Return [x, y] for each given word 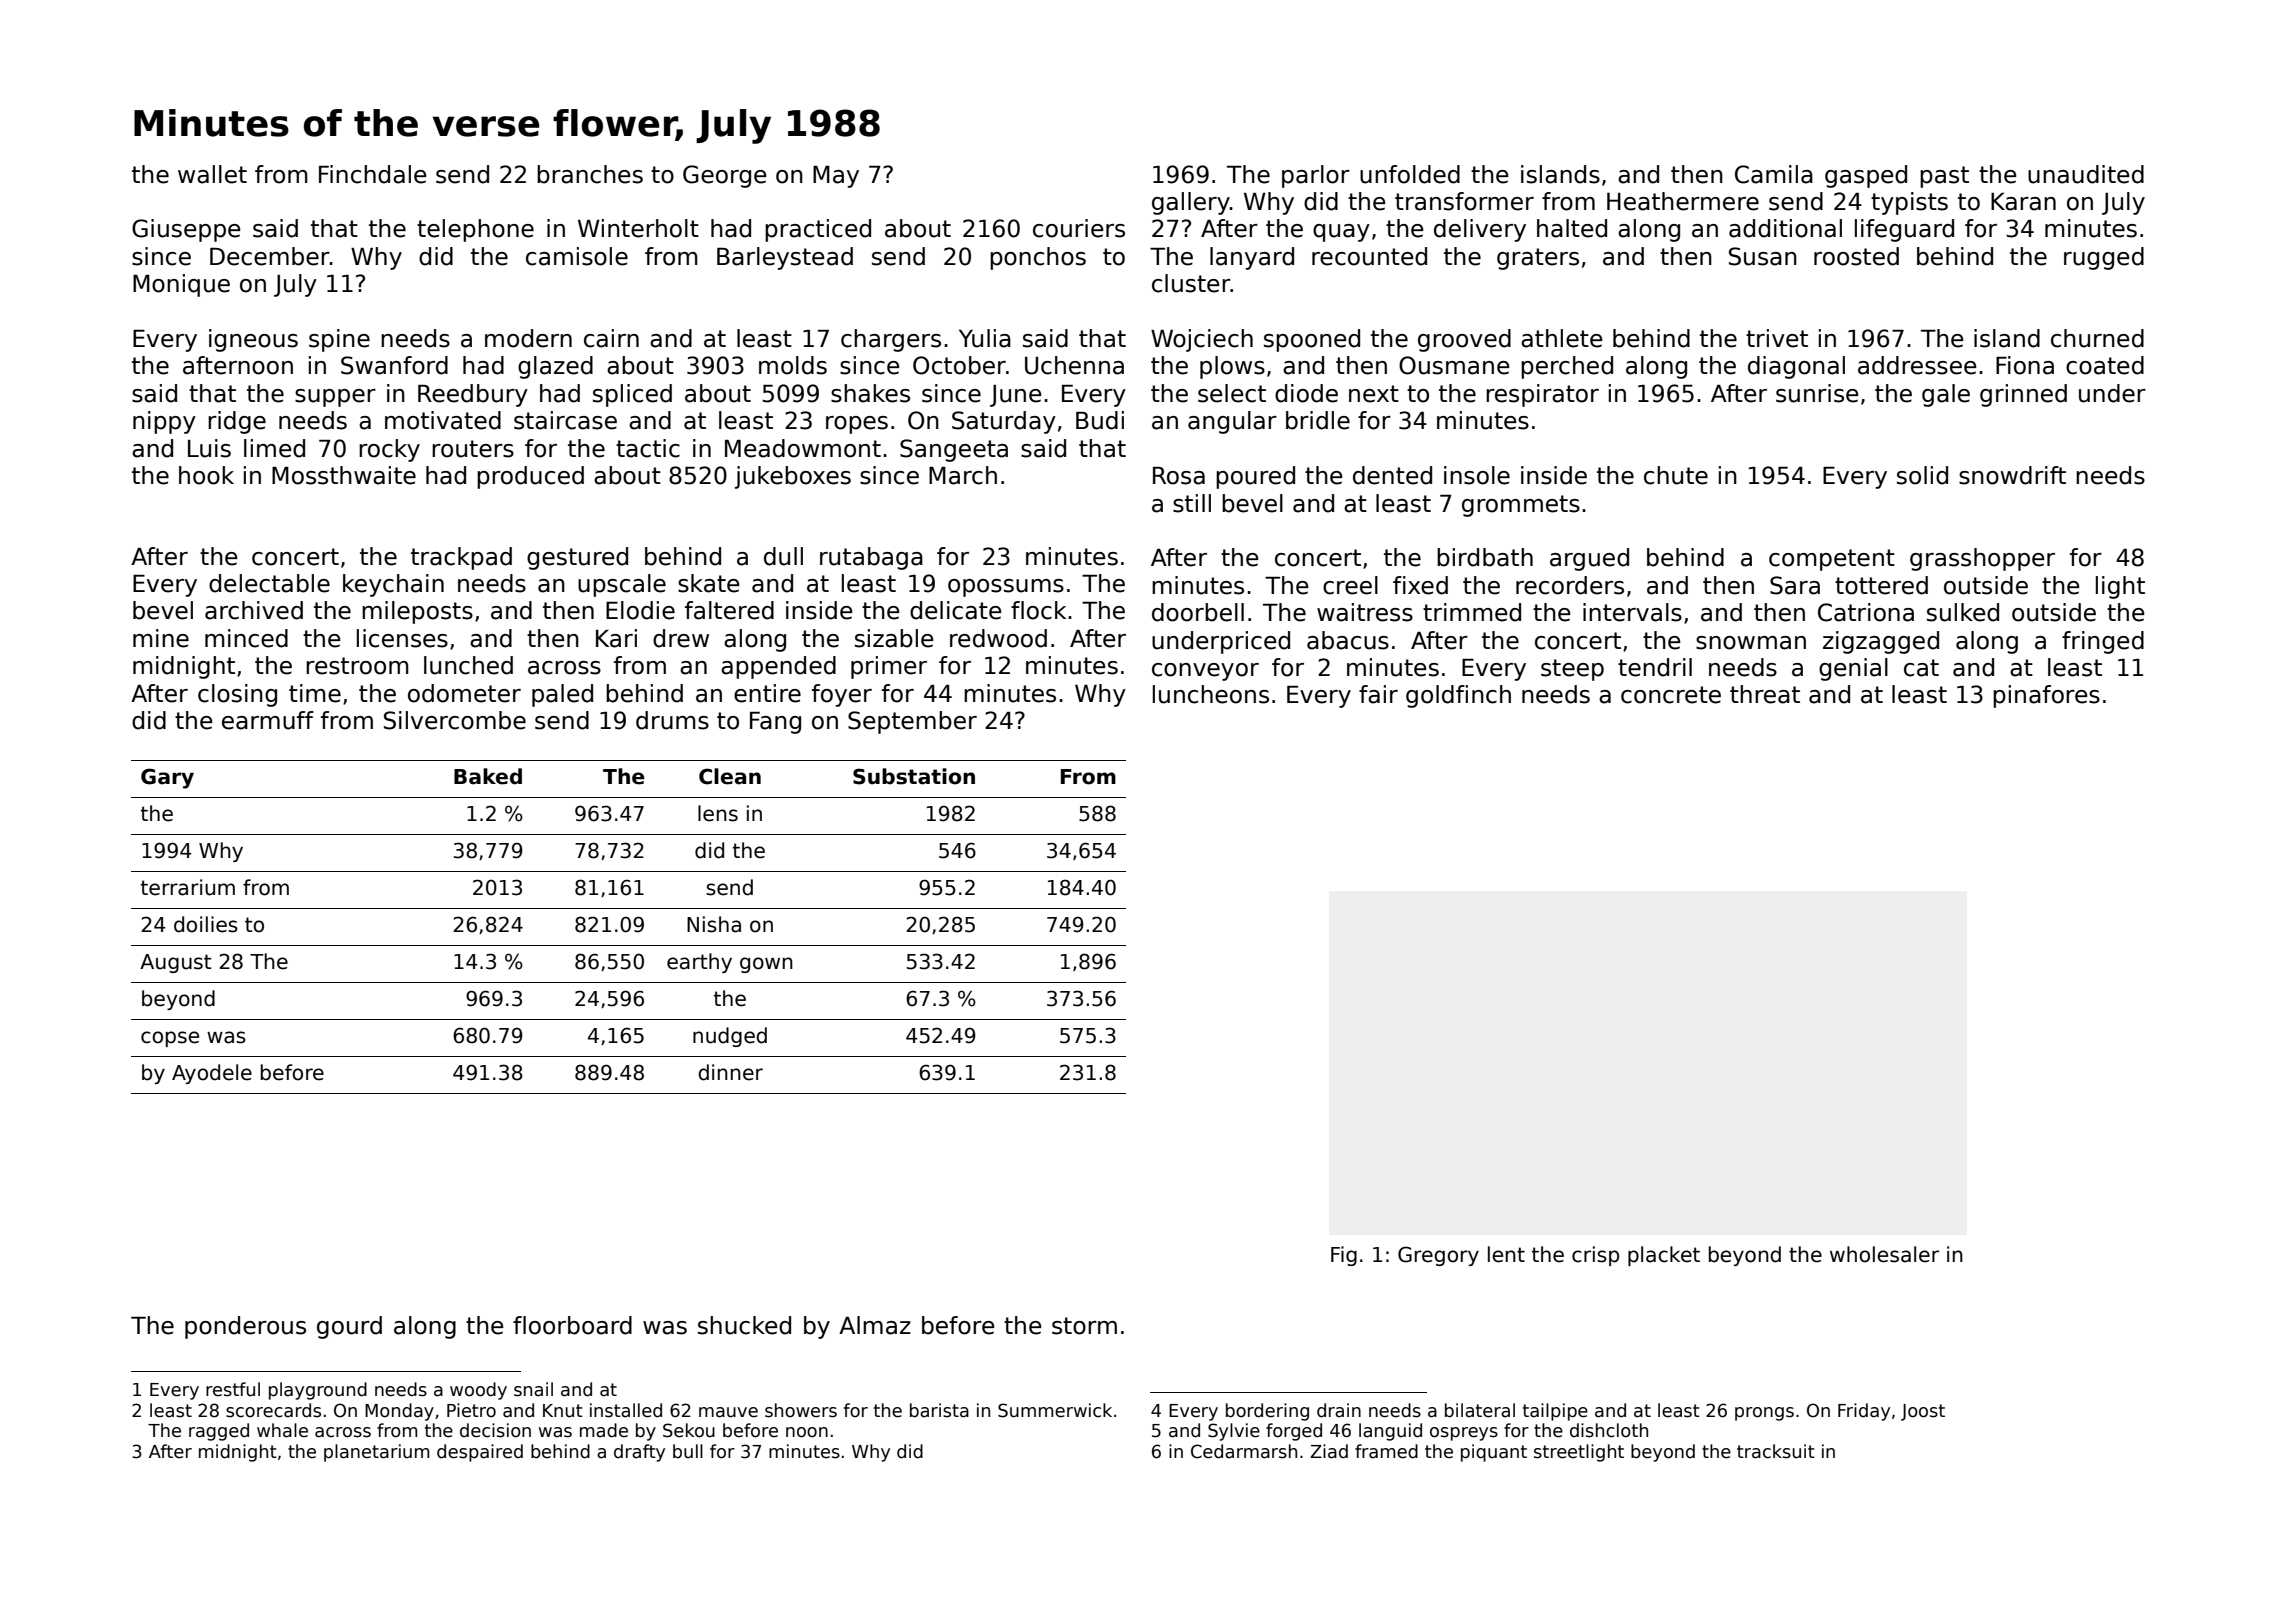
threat [1765, 694]
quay [1341, 233]
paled [562, 695]
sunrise [1817, 393]
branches [590, 174]
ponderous [245, 1327]
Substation [914, 776]
